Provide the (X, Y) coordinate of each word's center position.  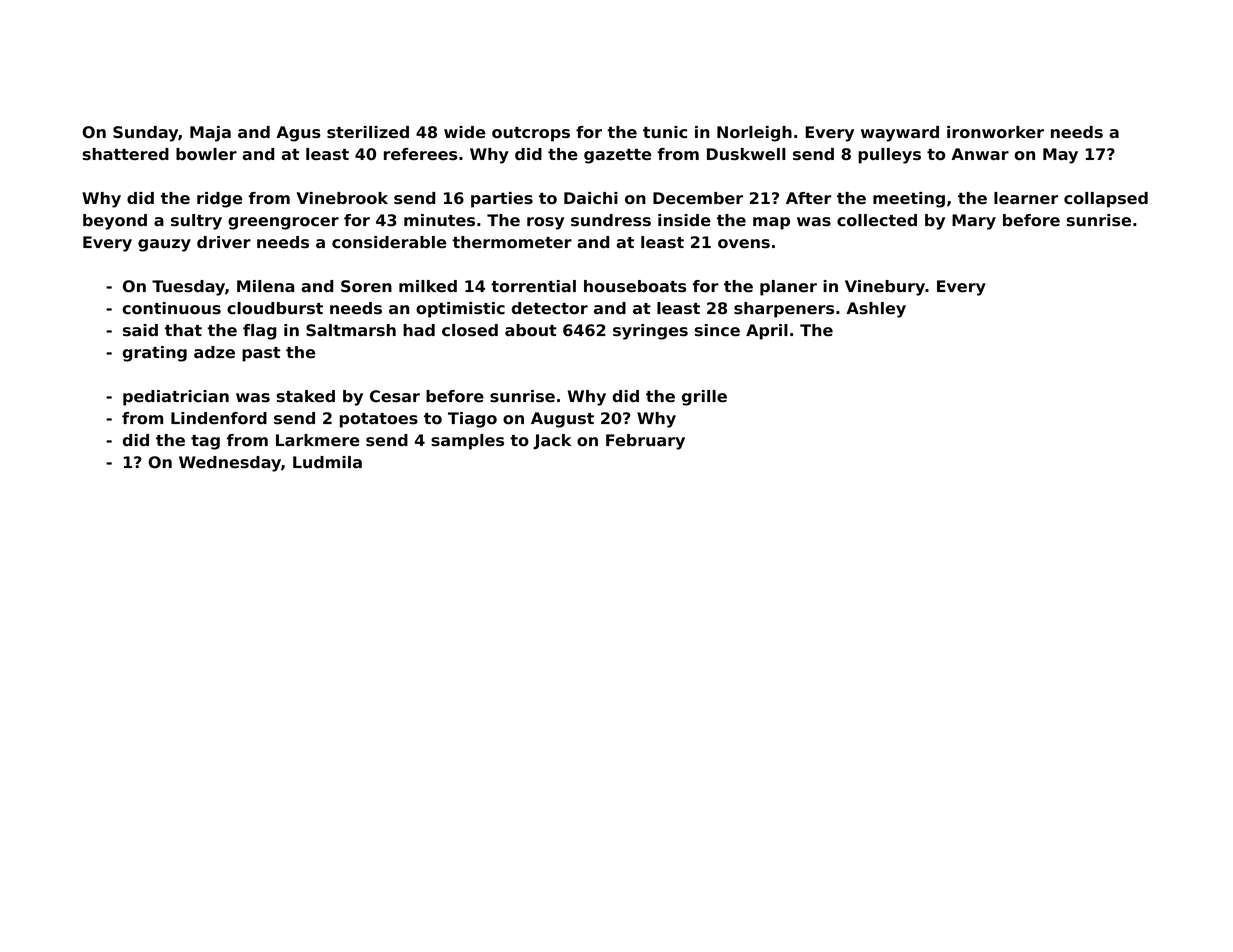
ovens (744, 244)
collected (877, 220)
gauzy (164, 245)
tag (205, 442)
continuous (171, 308)
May (1060, 156)
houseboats (635, 286)
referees (420, 154)
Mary (974, 222)
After (808, 198)
